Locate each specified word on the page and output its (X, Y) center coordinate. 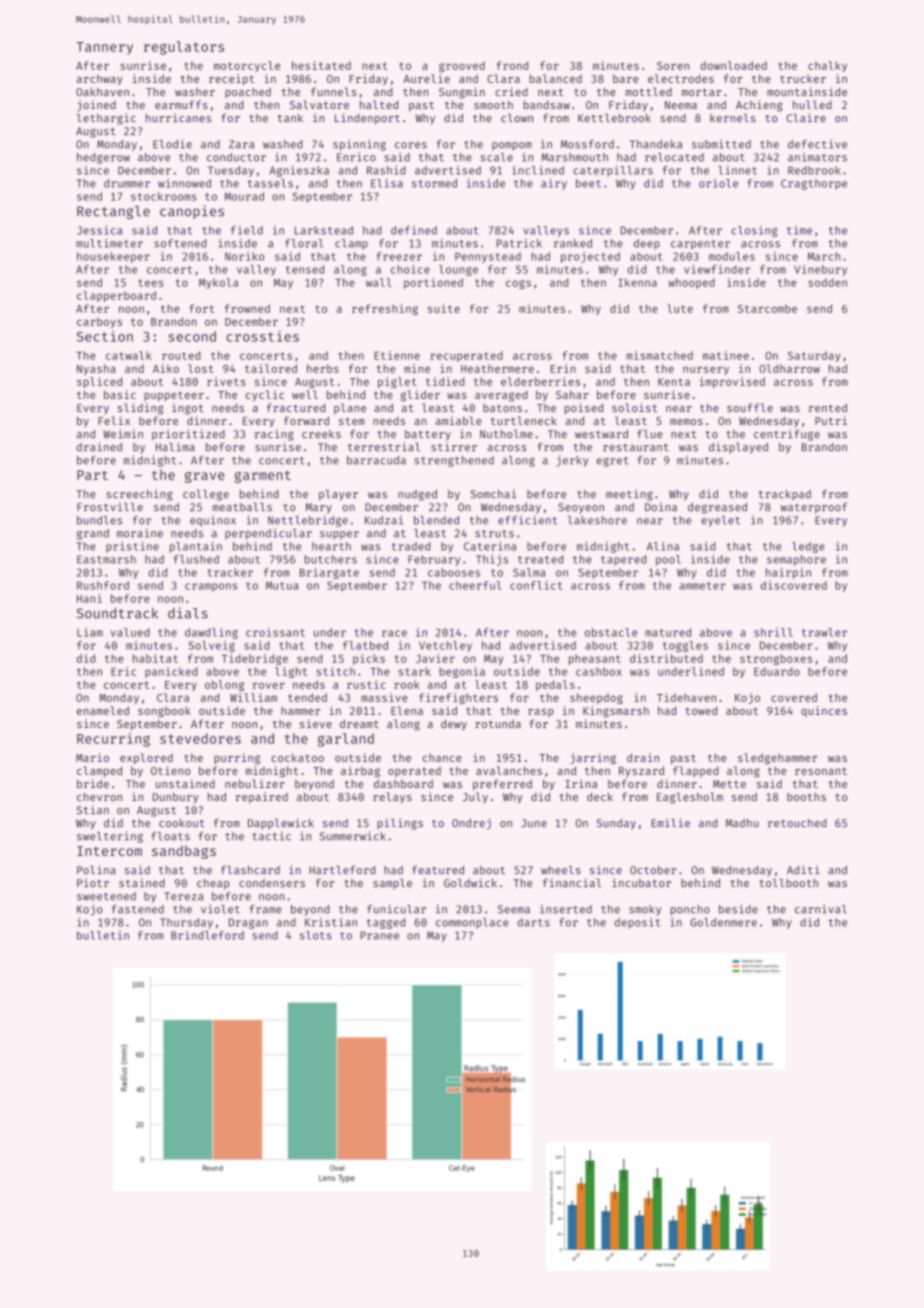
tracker (230, 572)
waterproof (814, 508)
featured (438, 869)
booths (806, 797)
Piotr (93, 882)
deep (647, 244)
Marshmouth (575, 157)
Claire (806, 117)
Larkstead (324, 230)
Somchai (493, 493)
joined (96, 106)
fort (201, 308)
